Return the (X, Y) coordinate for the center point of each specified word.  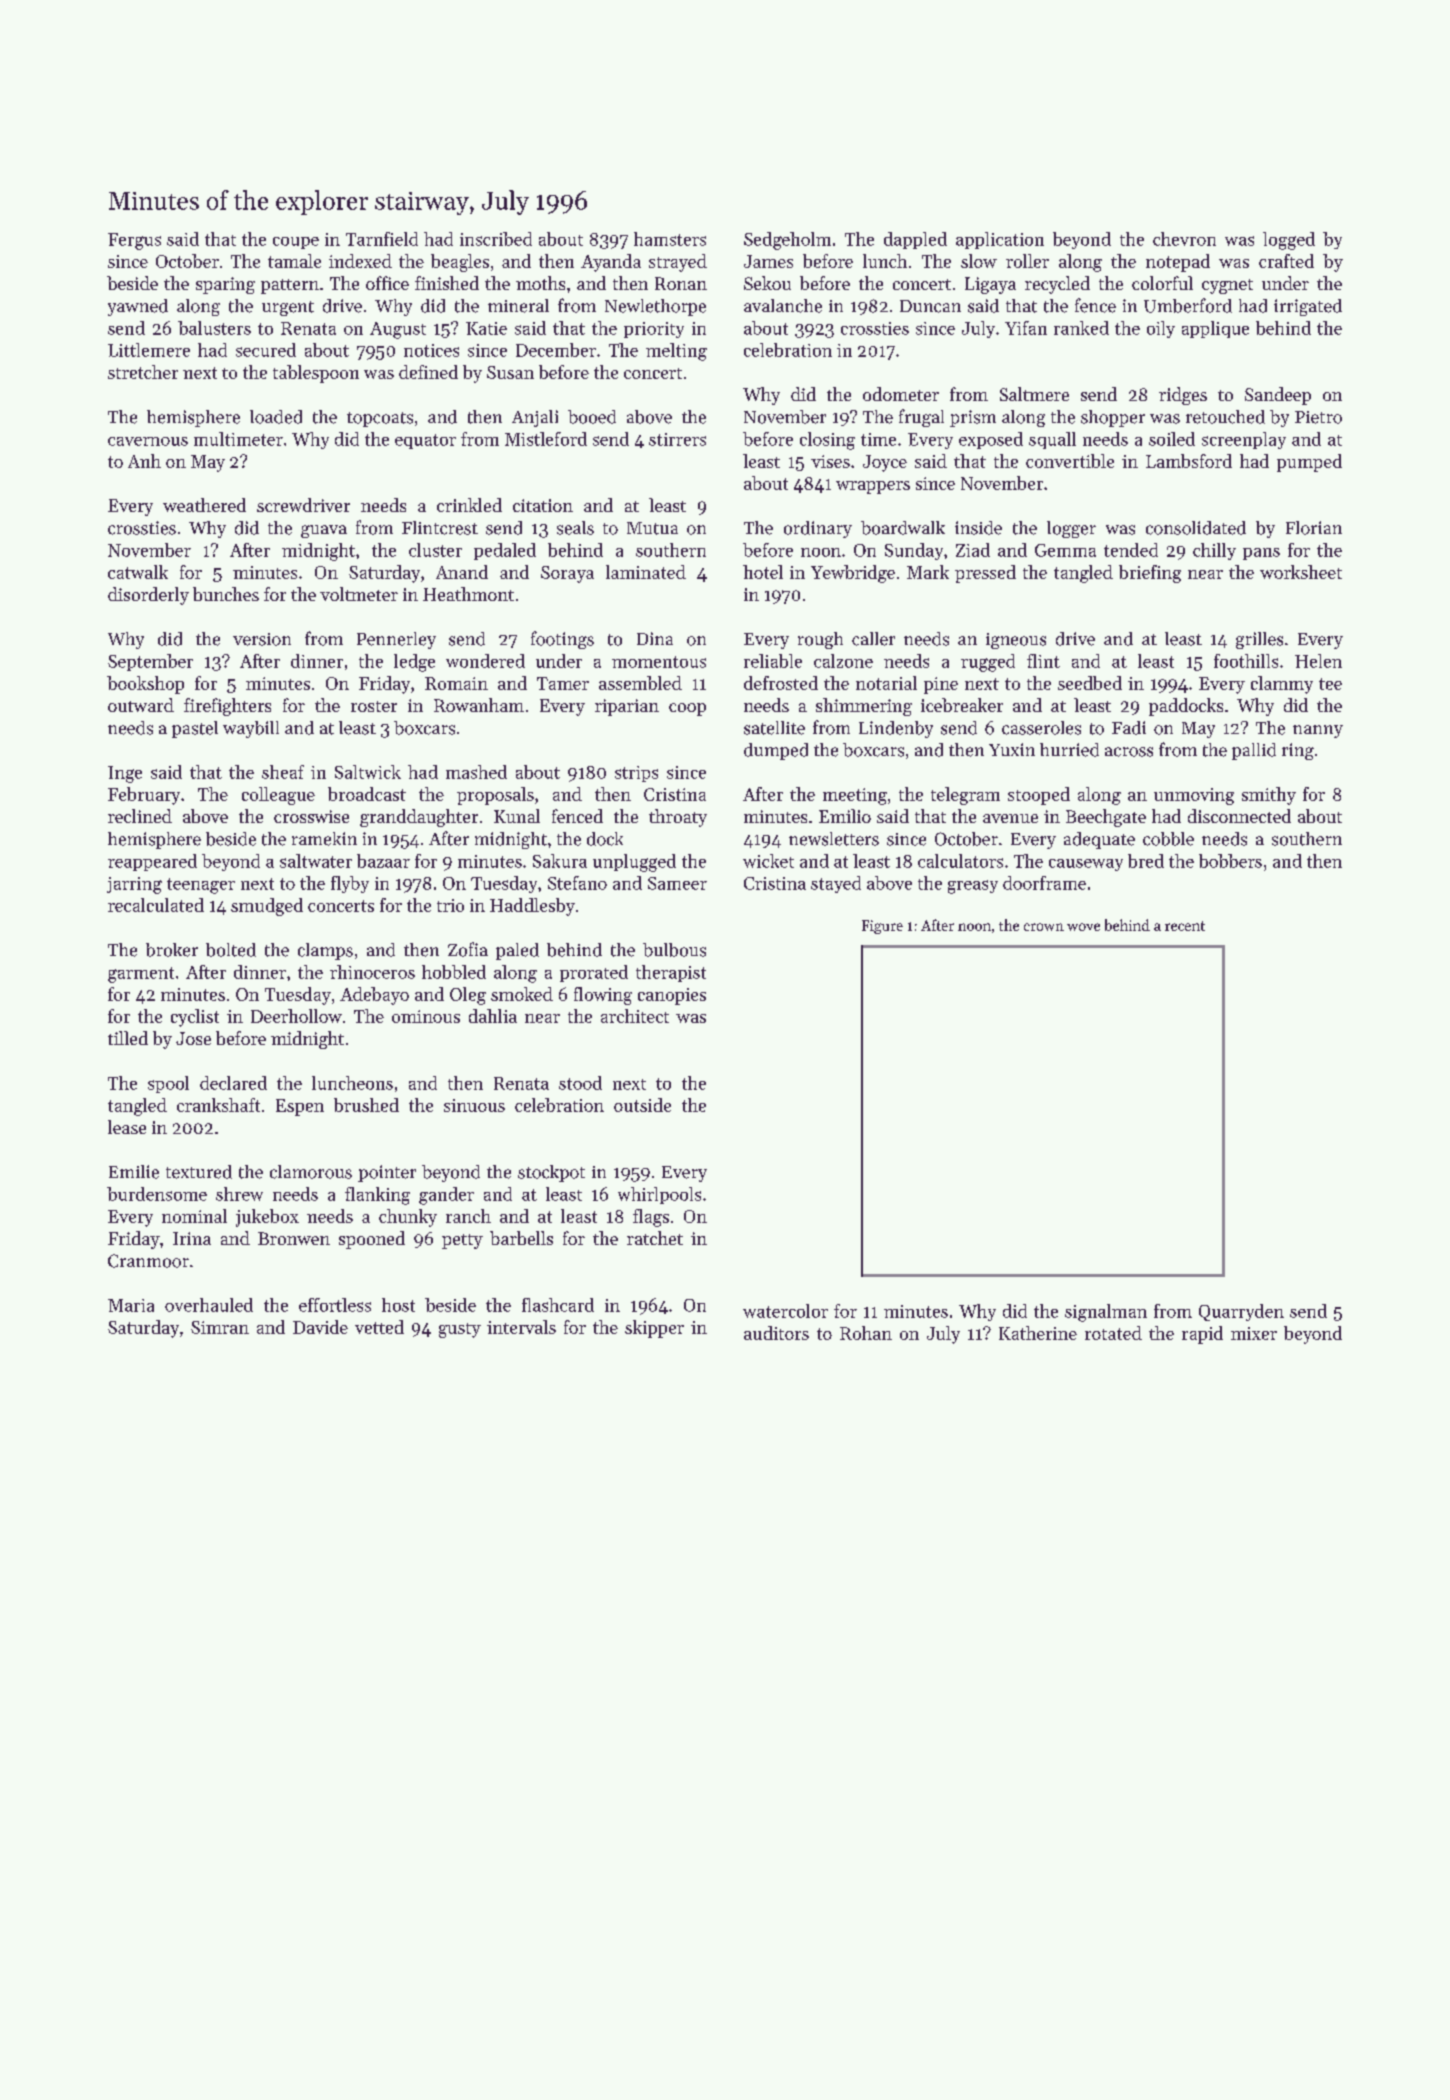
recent (1185, 926)
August (398, 330)
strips (636, 774)
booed (592, 417)
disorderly (148, 596)
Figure (882, 927)
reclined (140, 816)
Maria (131, 1305)
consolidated (1196, 528)
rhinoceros (372, 972)
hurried (1069, 750)
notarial (886, 683)
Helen (1318, 661)
